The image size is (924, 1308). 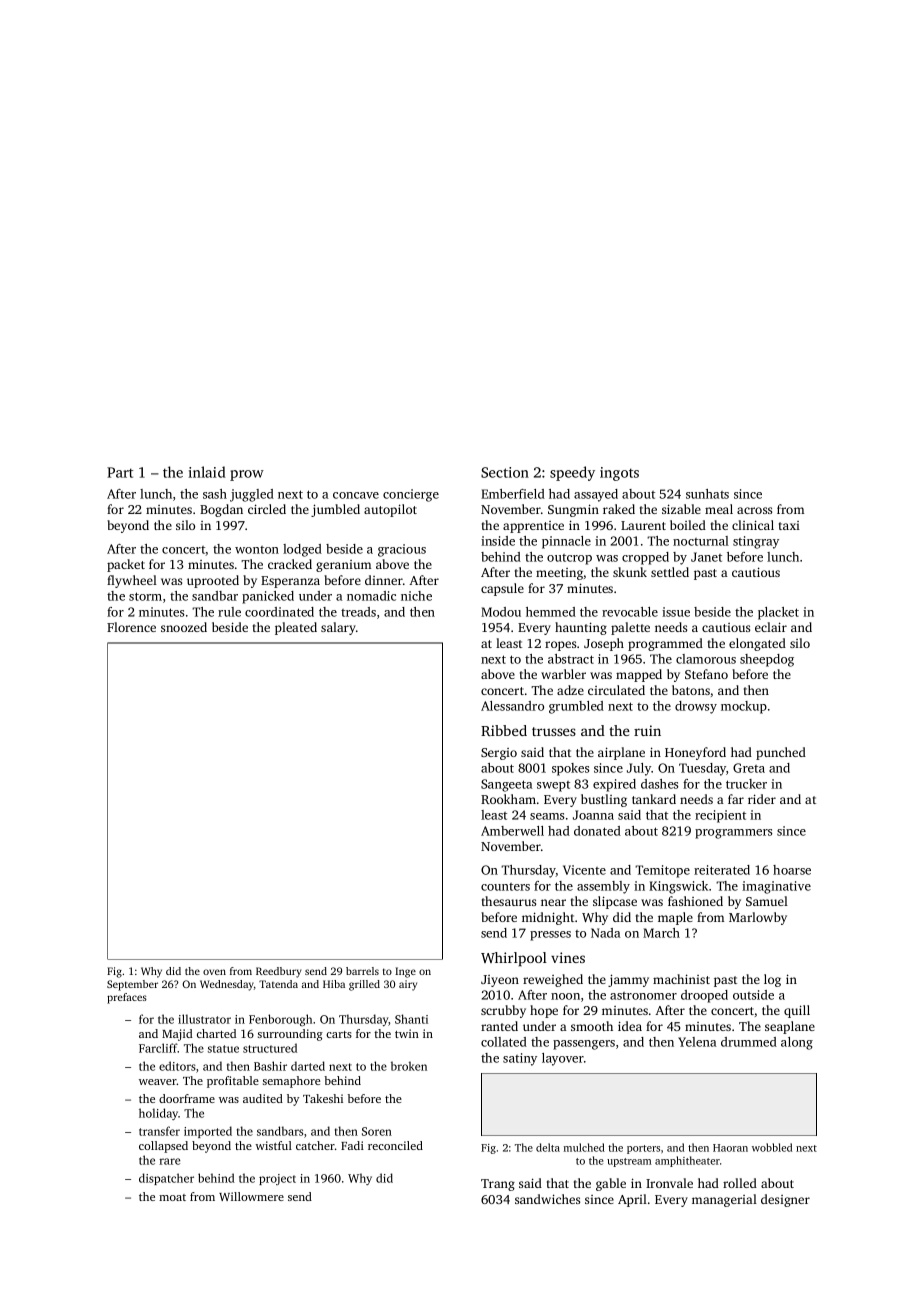 I want to click on satiny, so click(x=520, y=1059).
